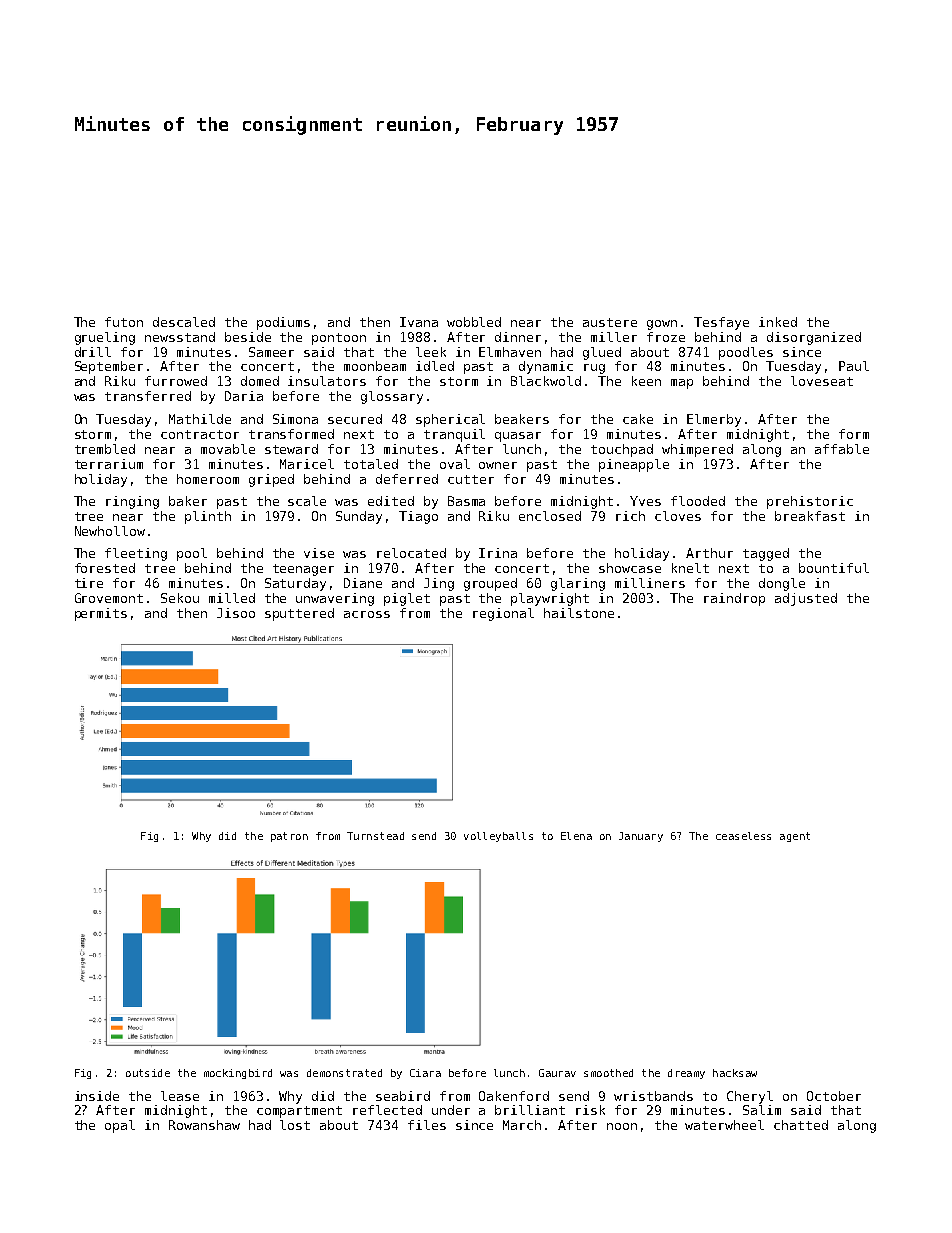 This screenshot has height=1233, width=952. Describe the element at coordinates (518, 337) in the screenshot. I see `dinner` at that location.
